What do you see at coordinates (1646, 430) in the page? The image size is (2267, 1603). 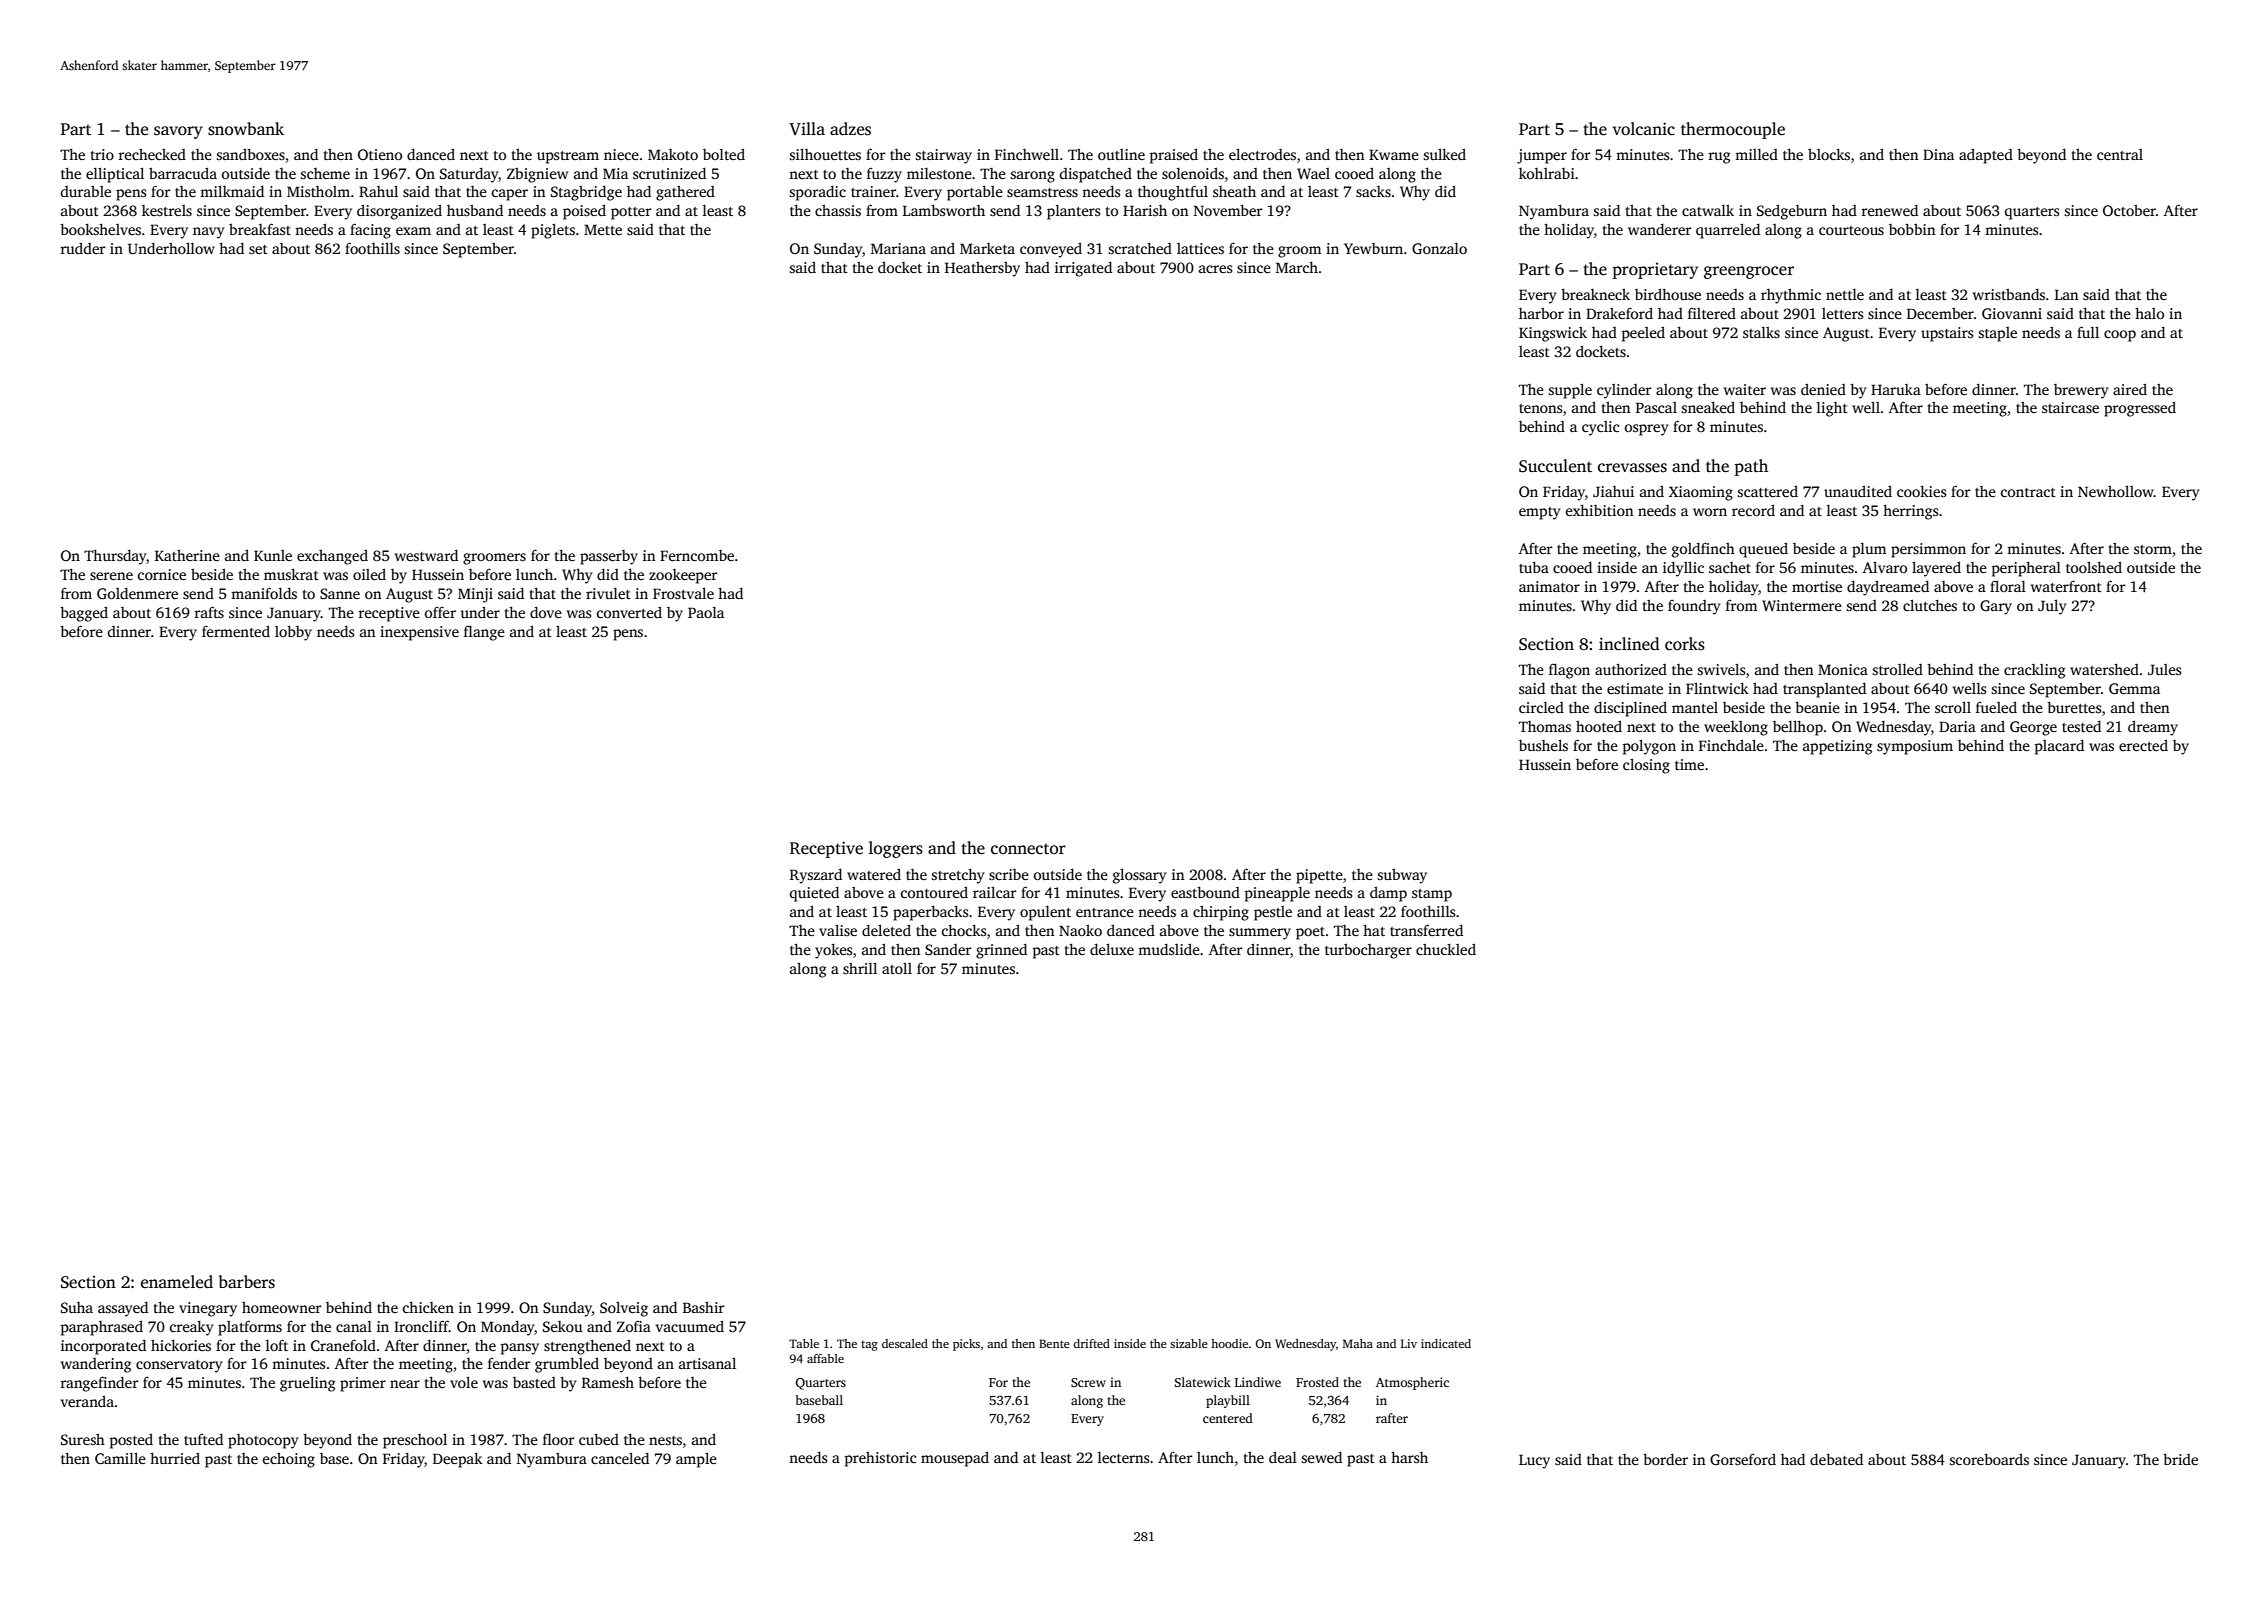 I see `osprey` at bounding box center [1646, 430].
